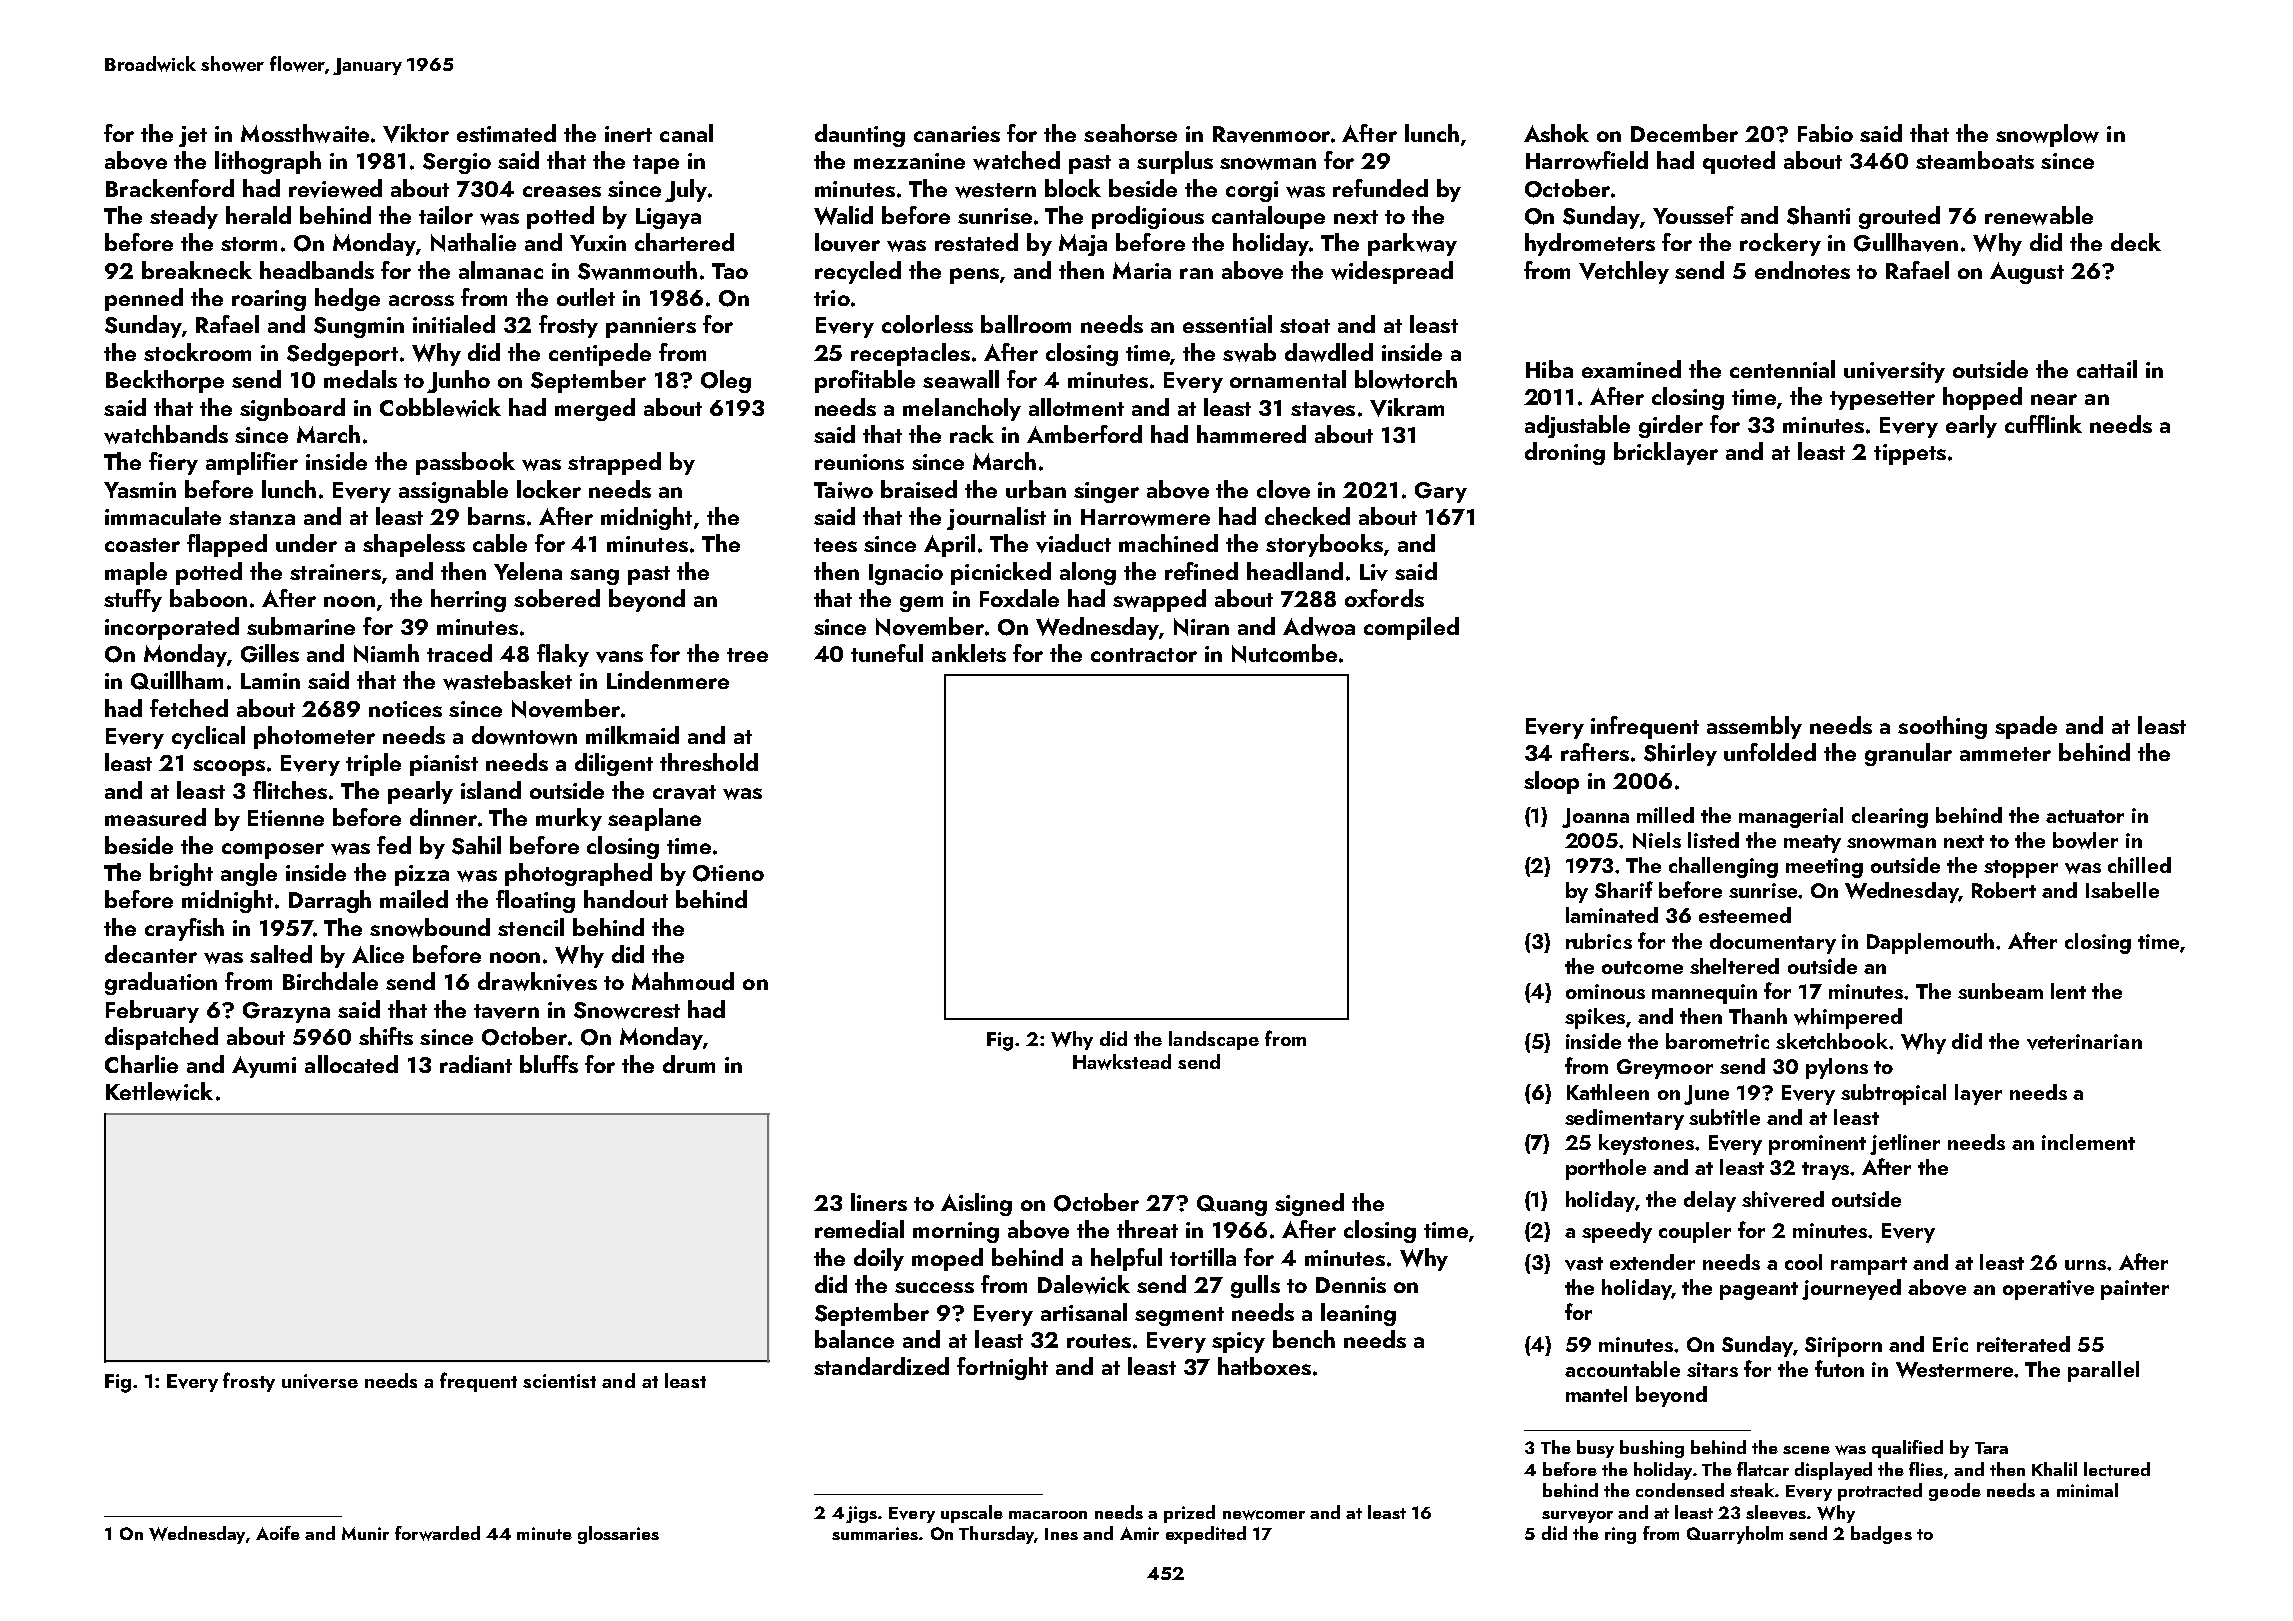 This screenshot has width=2293, height=1621. What do you see at coordinates (1284, 653) in the screenshot?
I see `Nutcombe` at bounding box center [1284, 653].
